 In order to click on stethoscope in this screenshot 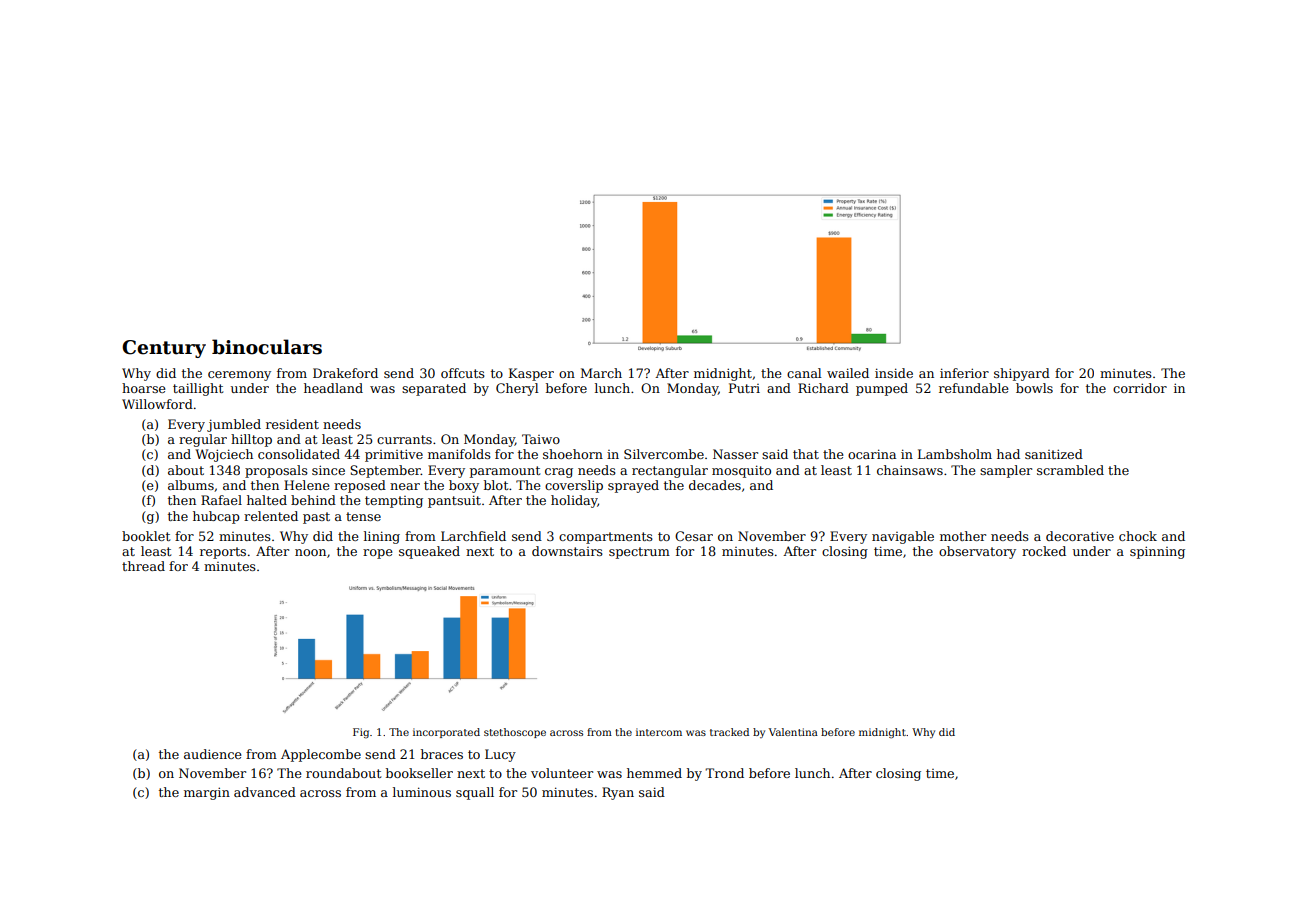, I will do `click(515, 733)`.
